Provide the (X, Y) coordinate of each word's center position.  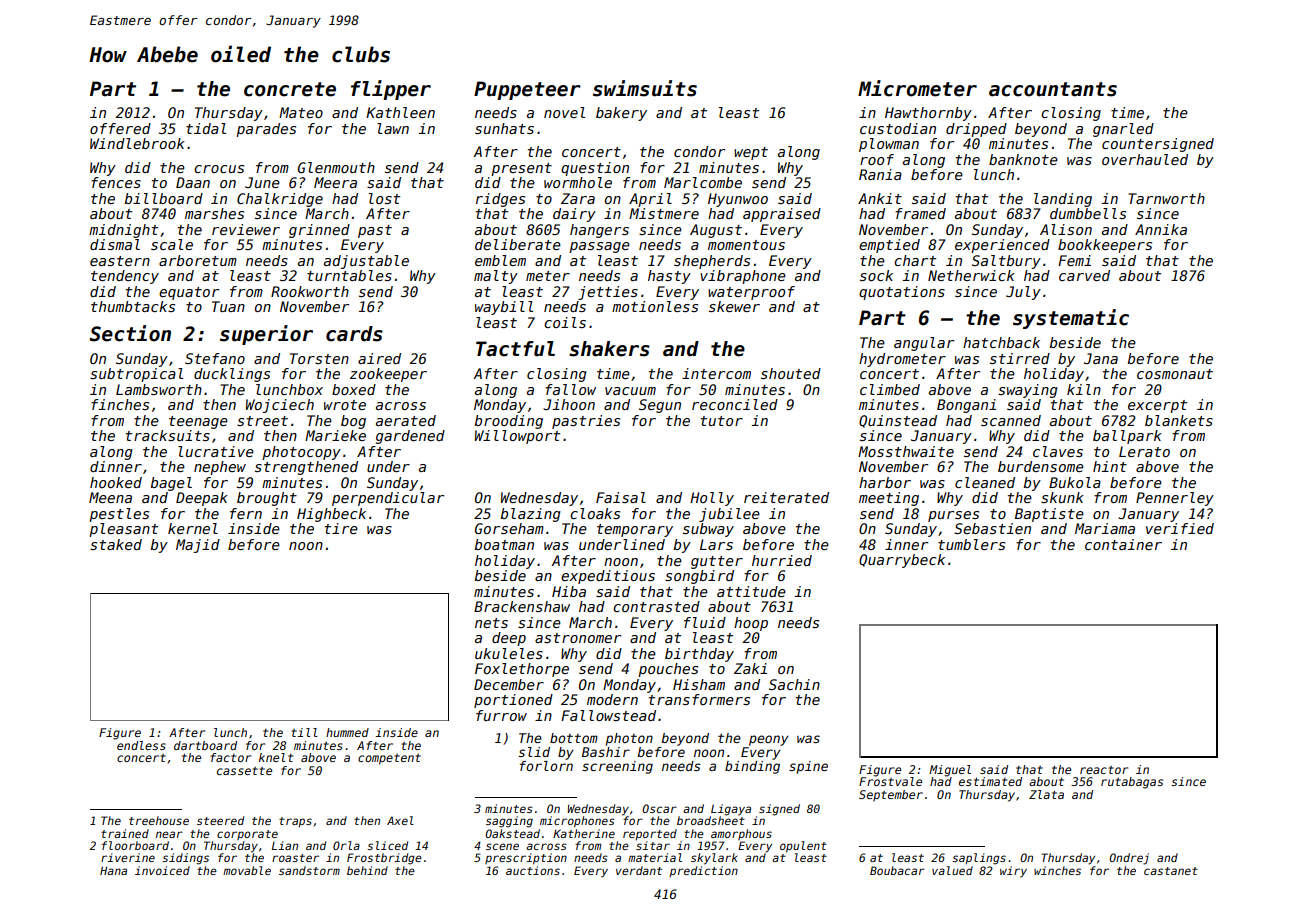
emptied (889, 246)
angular (924, 344)
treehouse (159, 820)
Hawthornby (928, 114)
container (1123, 544)
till (304, 732)
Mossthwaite (906, 451)
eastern (120, 261)
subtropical (136, 375)
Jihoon (569, 404)
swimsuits (645, 88)
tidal (206, 128)
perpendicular (388, 499)
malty (496, 277)
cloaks (595, 513)
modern (612, 699)
